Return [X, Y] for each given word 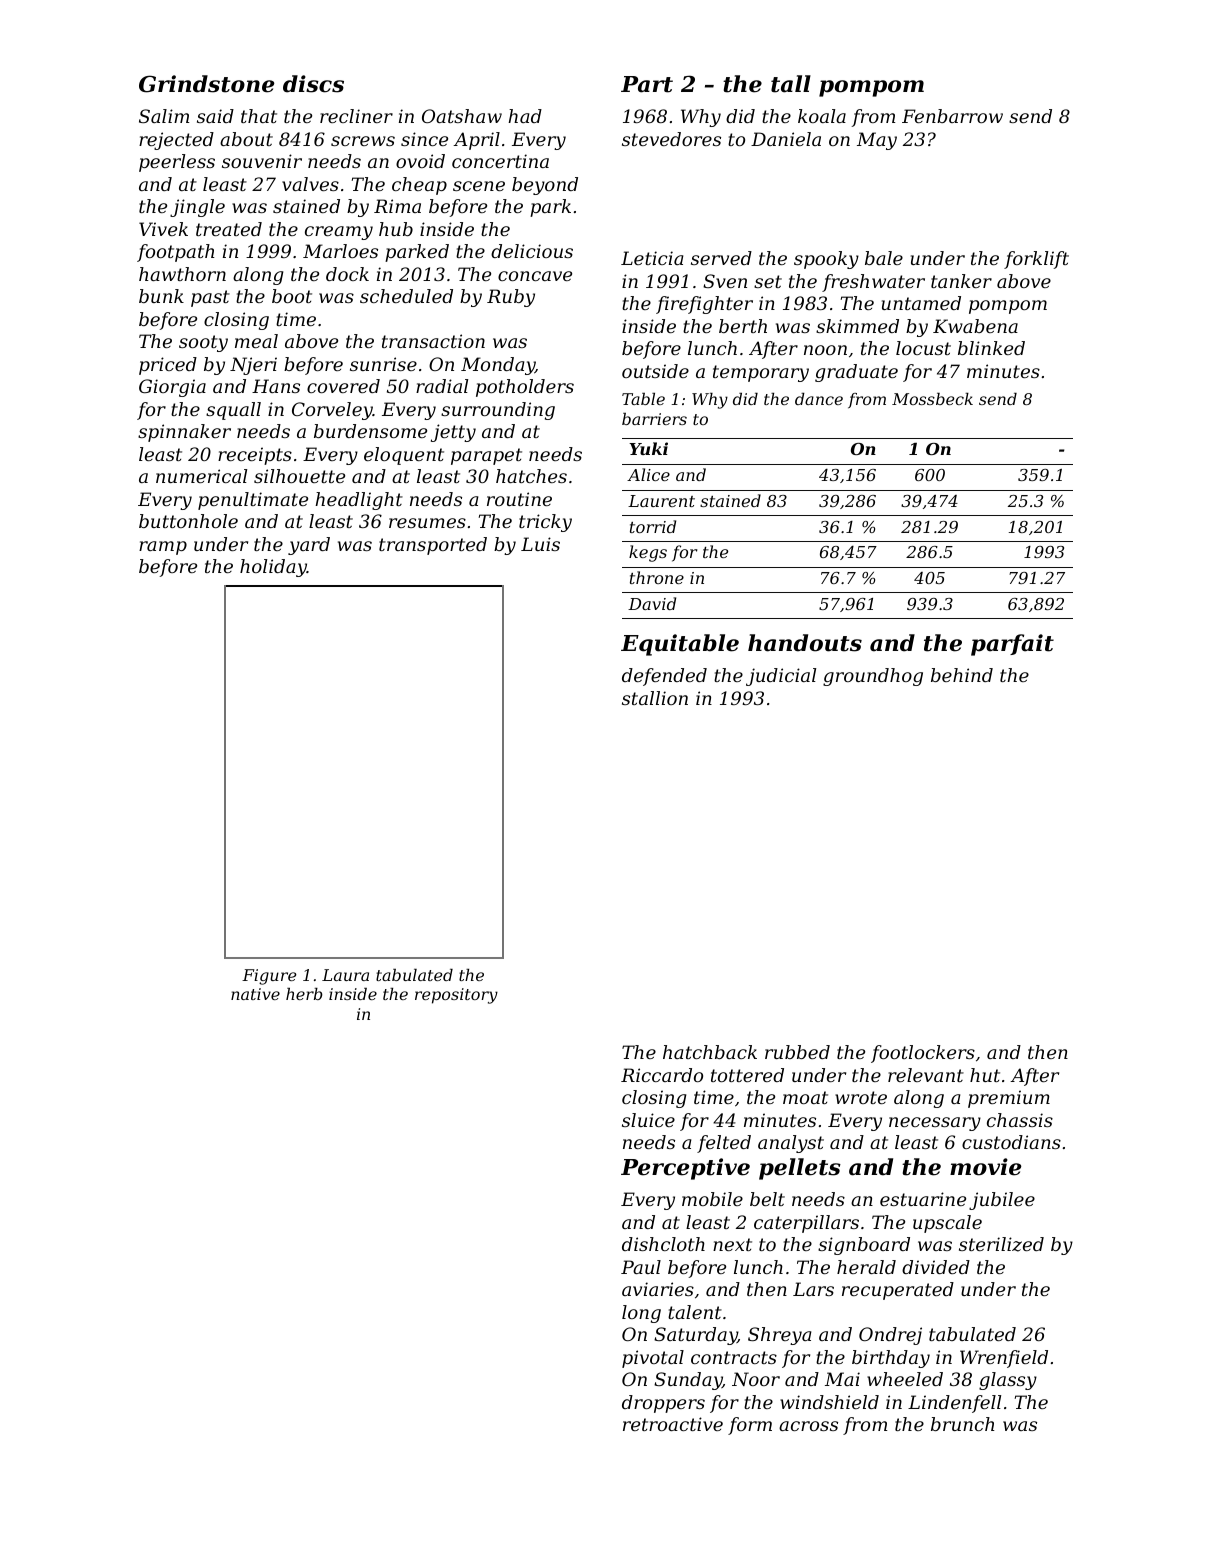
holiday [273, 568]
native [255, 994]
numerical [201, 476]
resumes [427, 523]
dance [819, 399]
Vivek [163, 229]
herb [304, 994]
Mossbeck [932, 399]
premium [1009, 1099]
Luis [540, 544]
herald [866, 1267]
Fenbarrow [952, 116]
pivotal [653, 1359]
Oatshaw [462, 116]
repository [456, 996]
